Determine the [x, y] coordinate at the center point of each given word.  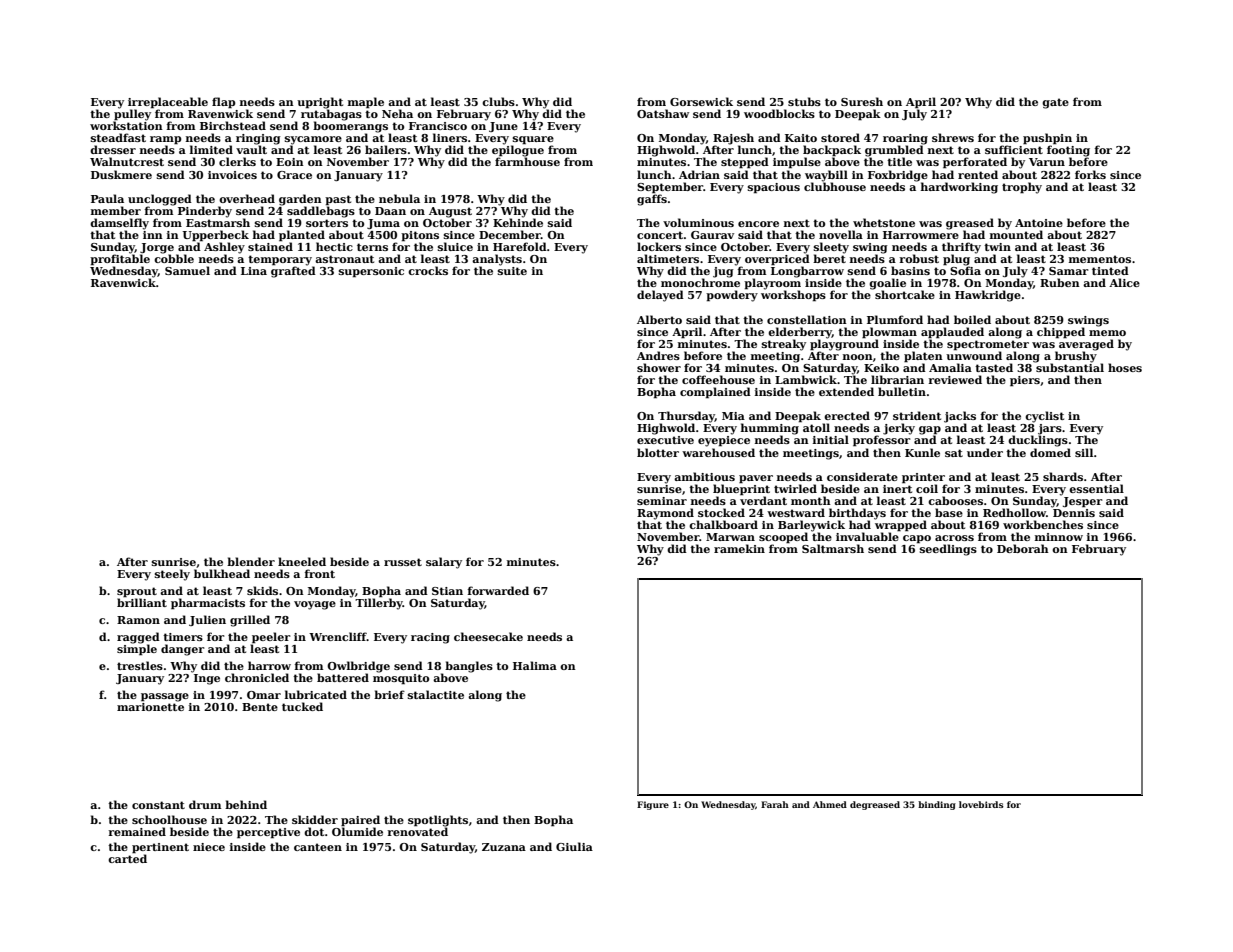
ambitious [704, 476]
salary [444, 563]
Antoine [1039, 223]
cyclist [1044, 417]
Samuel [187, 270]
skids [262, 590]
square [533, 140]
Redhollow [1014, 512]
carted [127, 858]
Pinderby [205, 212]
